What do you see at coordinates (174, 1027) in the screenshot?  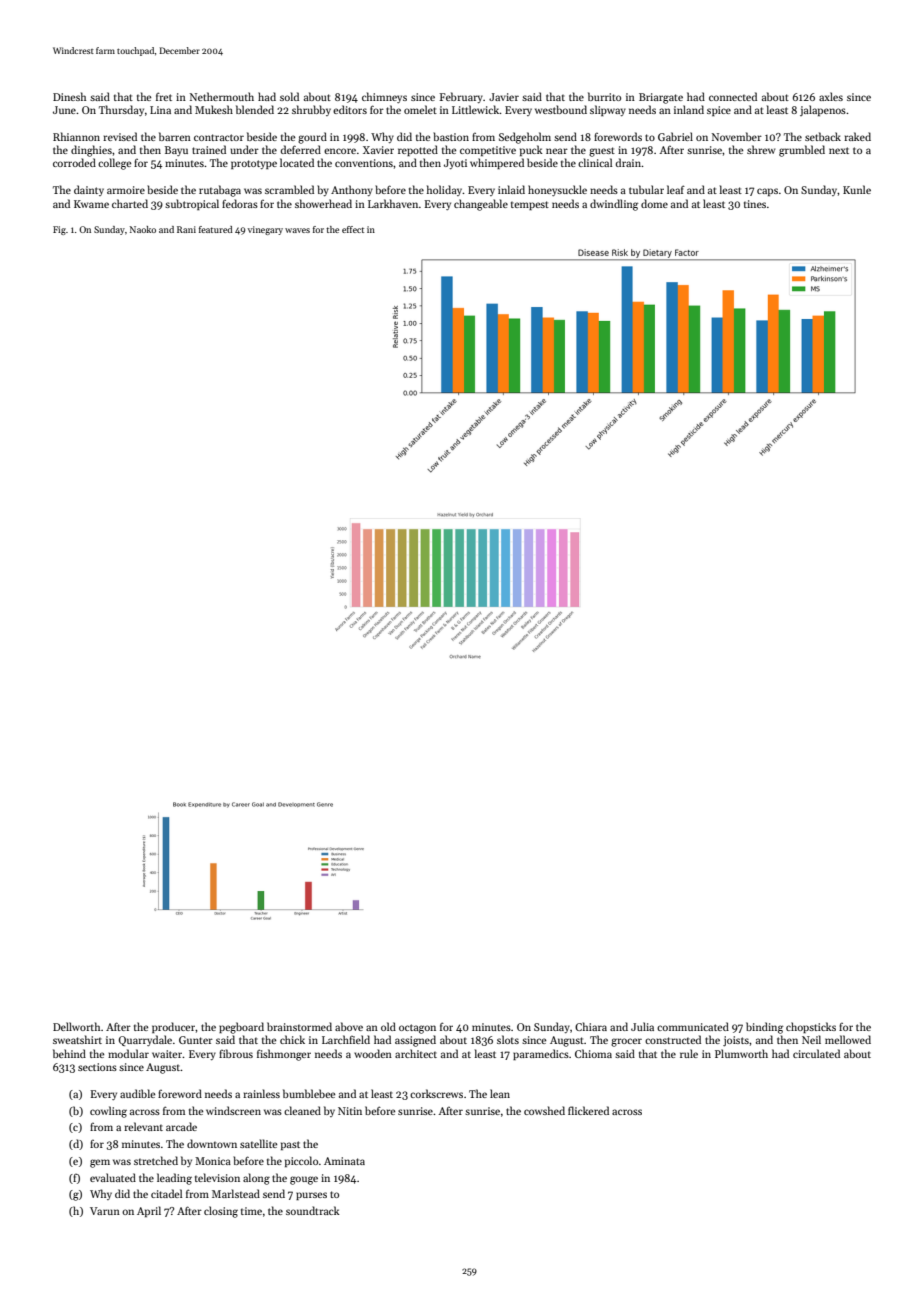 I see `producer` at bounding box center [174, 1027].
